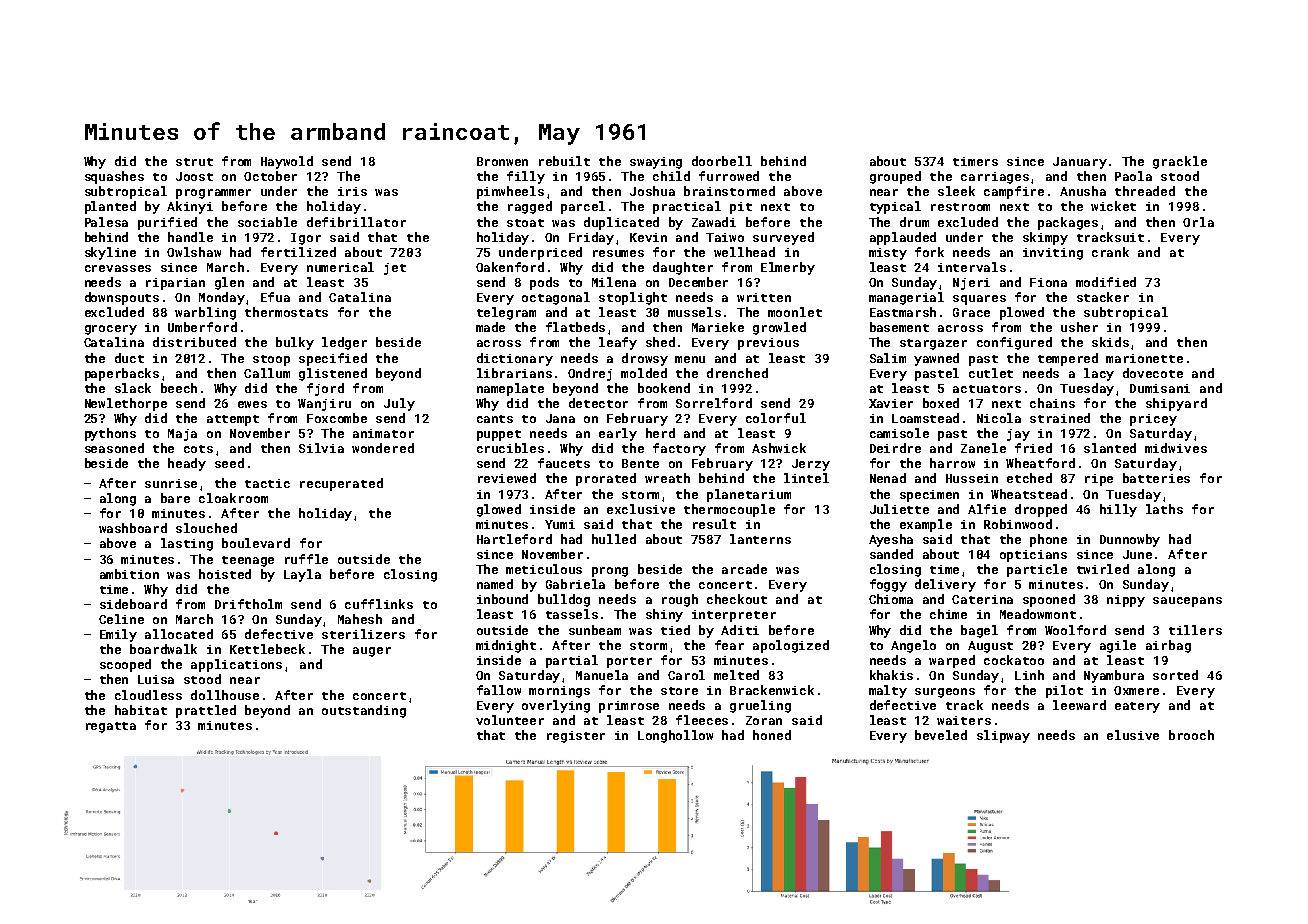  Describe the element at coordinates (618, 253) in the screenshot. I see `resumes` at that location.
